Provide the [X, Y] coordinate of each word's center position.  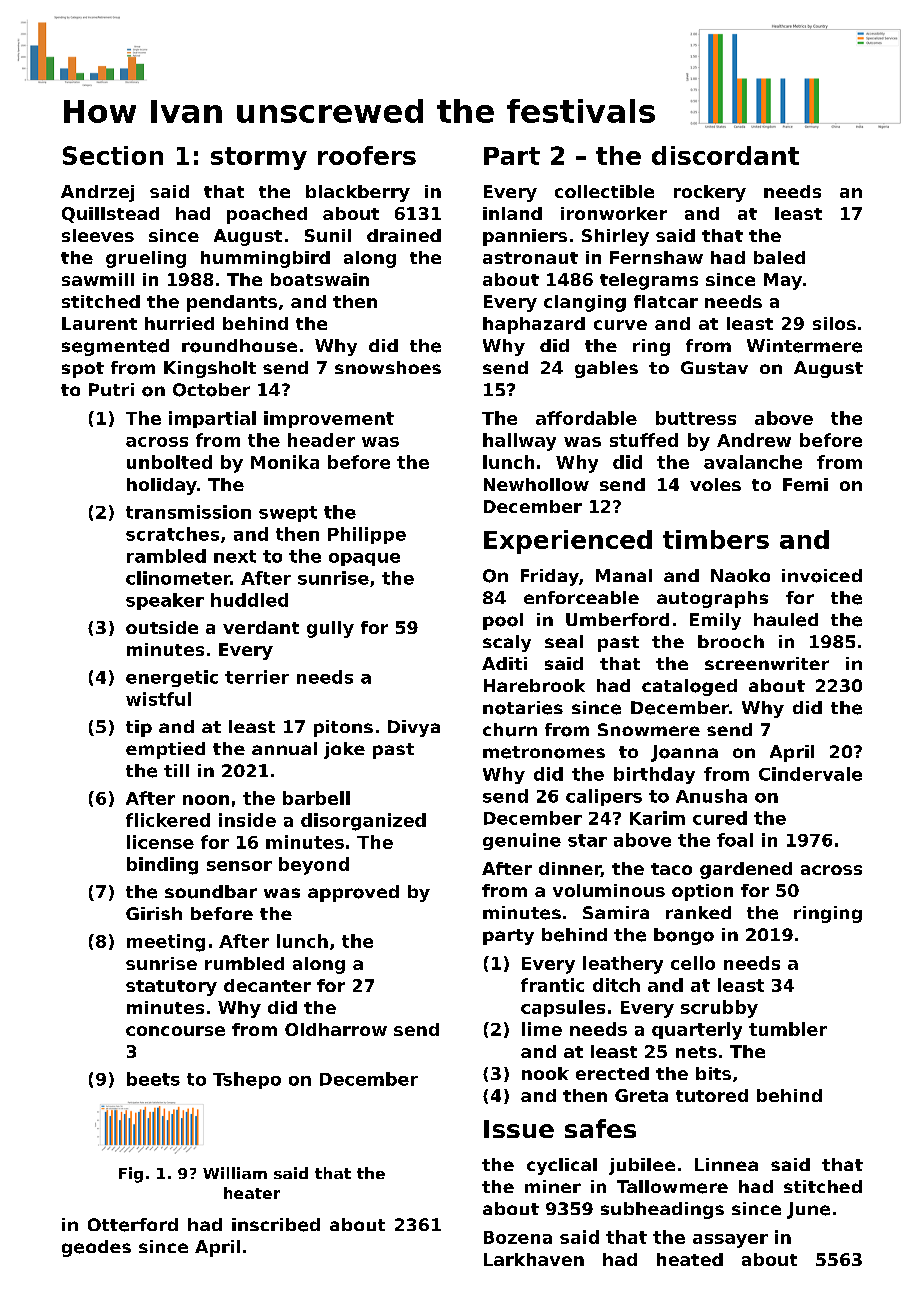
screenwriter [767, 663]
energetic [172, 678]
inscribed [276, 1225]
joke [344, 750]
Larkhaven [534, 1259]
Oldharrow [336, 1029]
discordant [725, 155]
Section [113, 155]
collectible [604, 191]
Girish [154, 913]
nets [696, 1052]
